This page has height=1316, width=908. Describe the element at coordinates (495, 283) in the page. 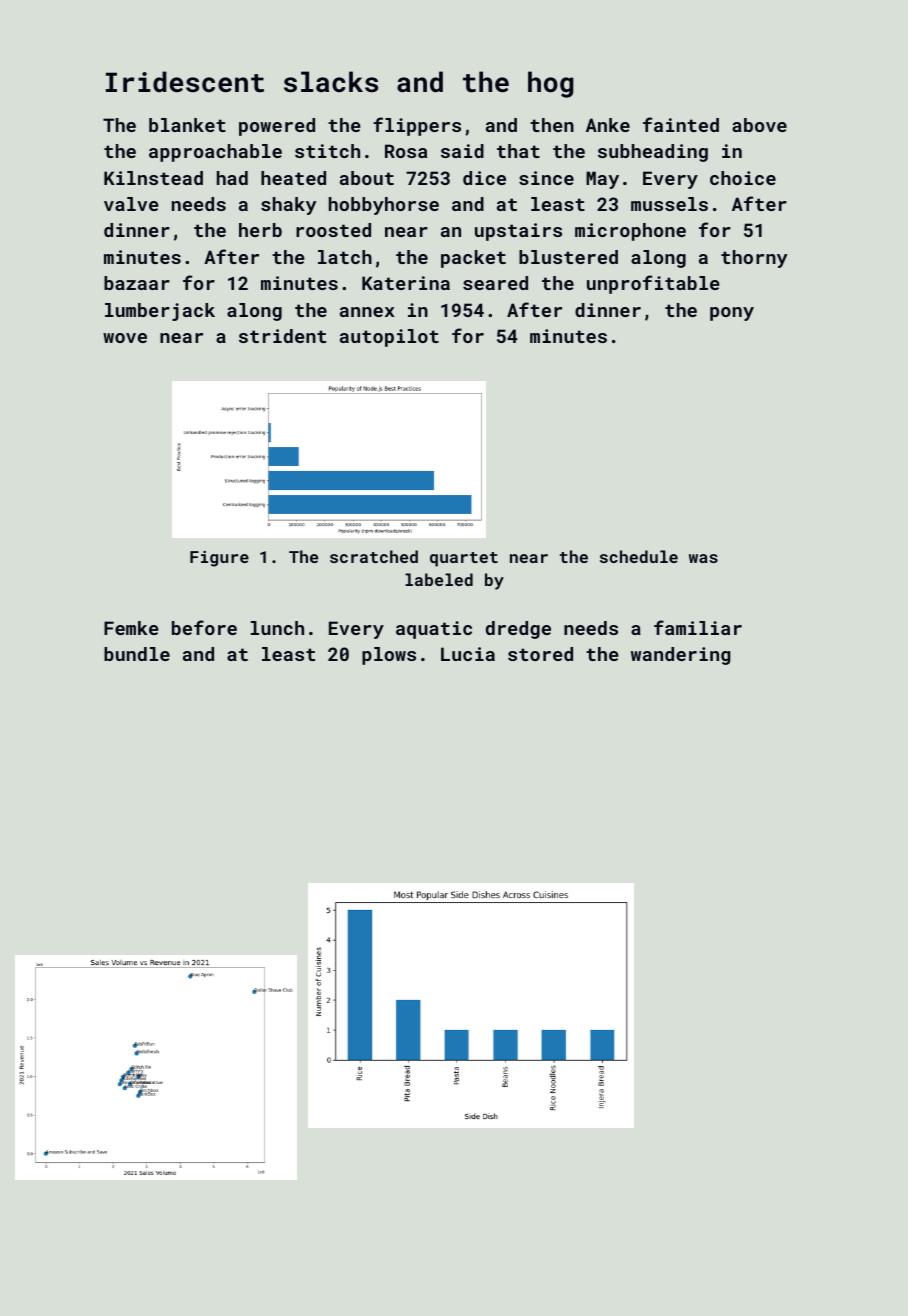

I see `seared` at that location.
